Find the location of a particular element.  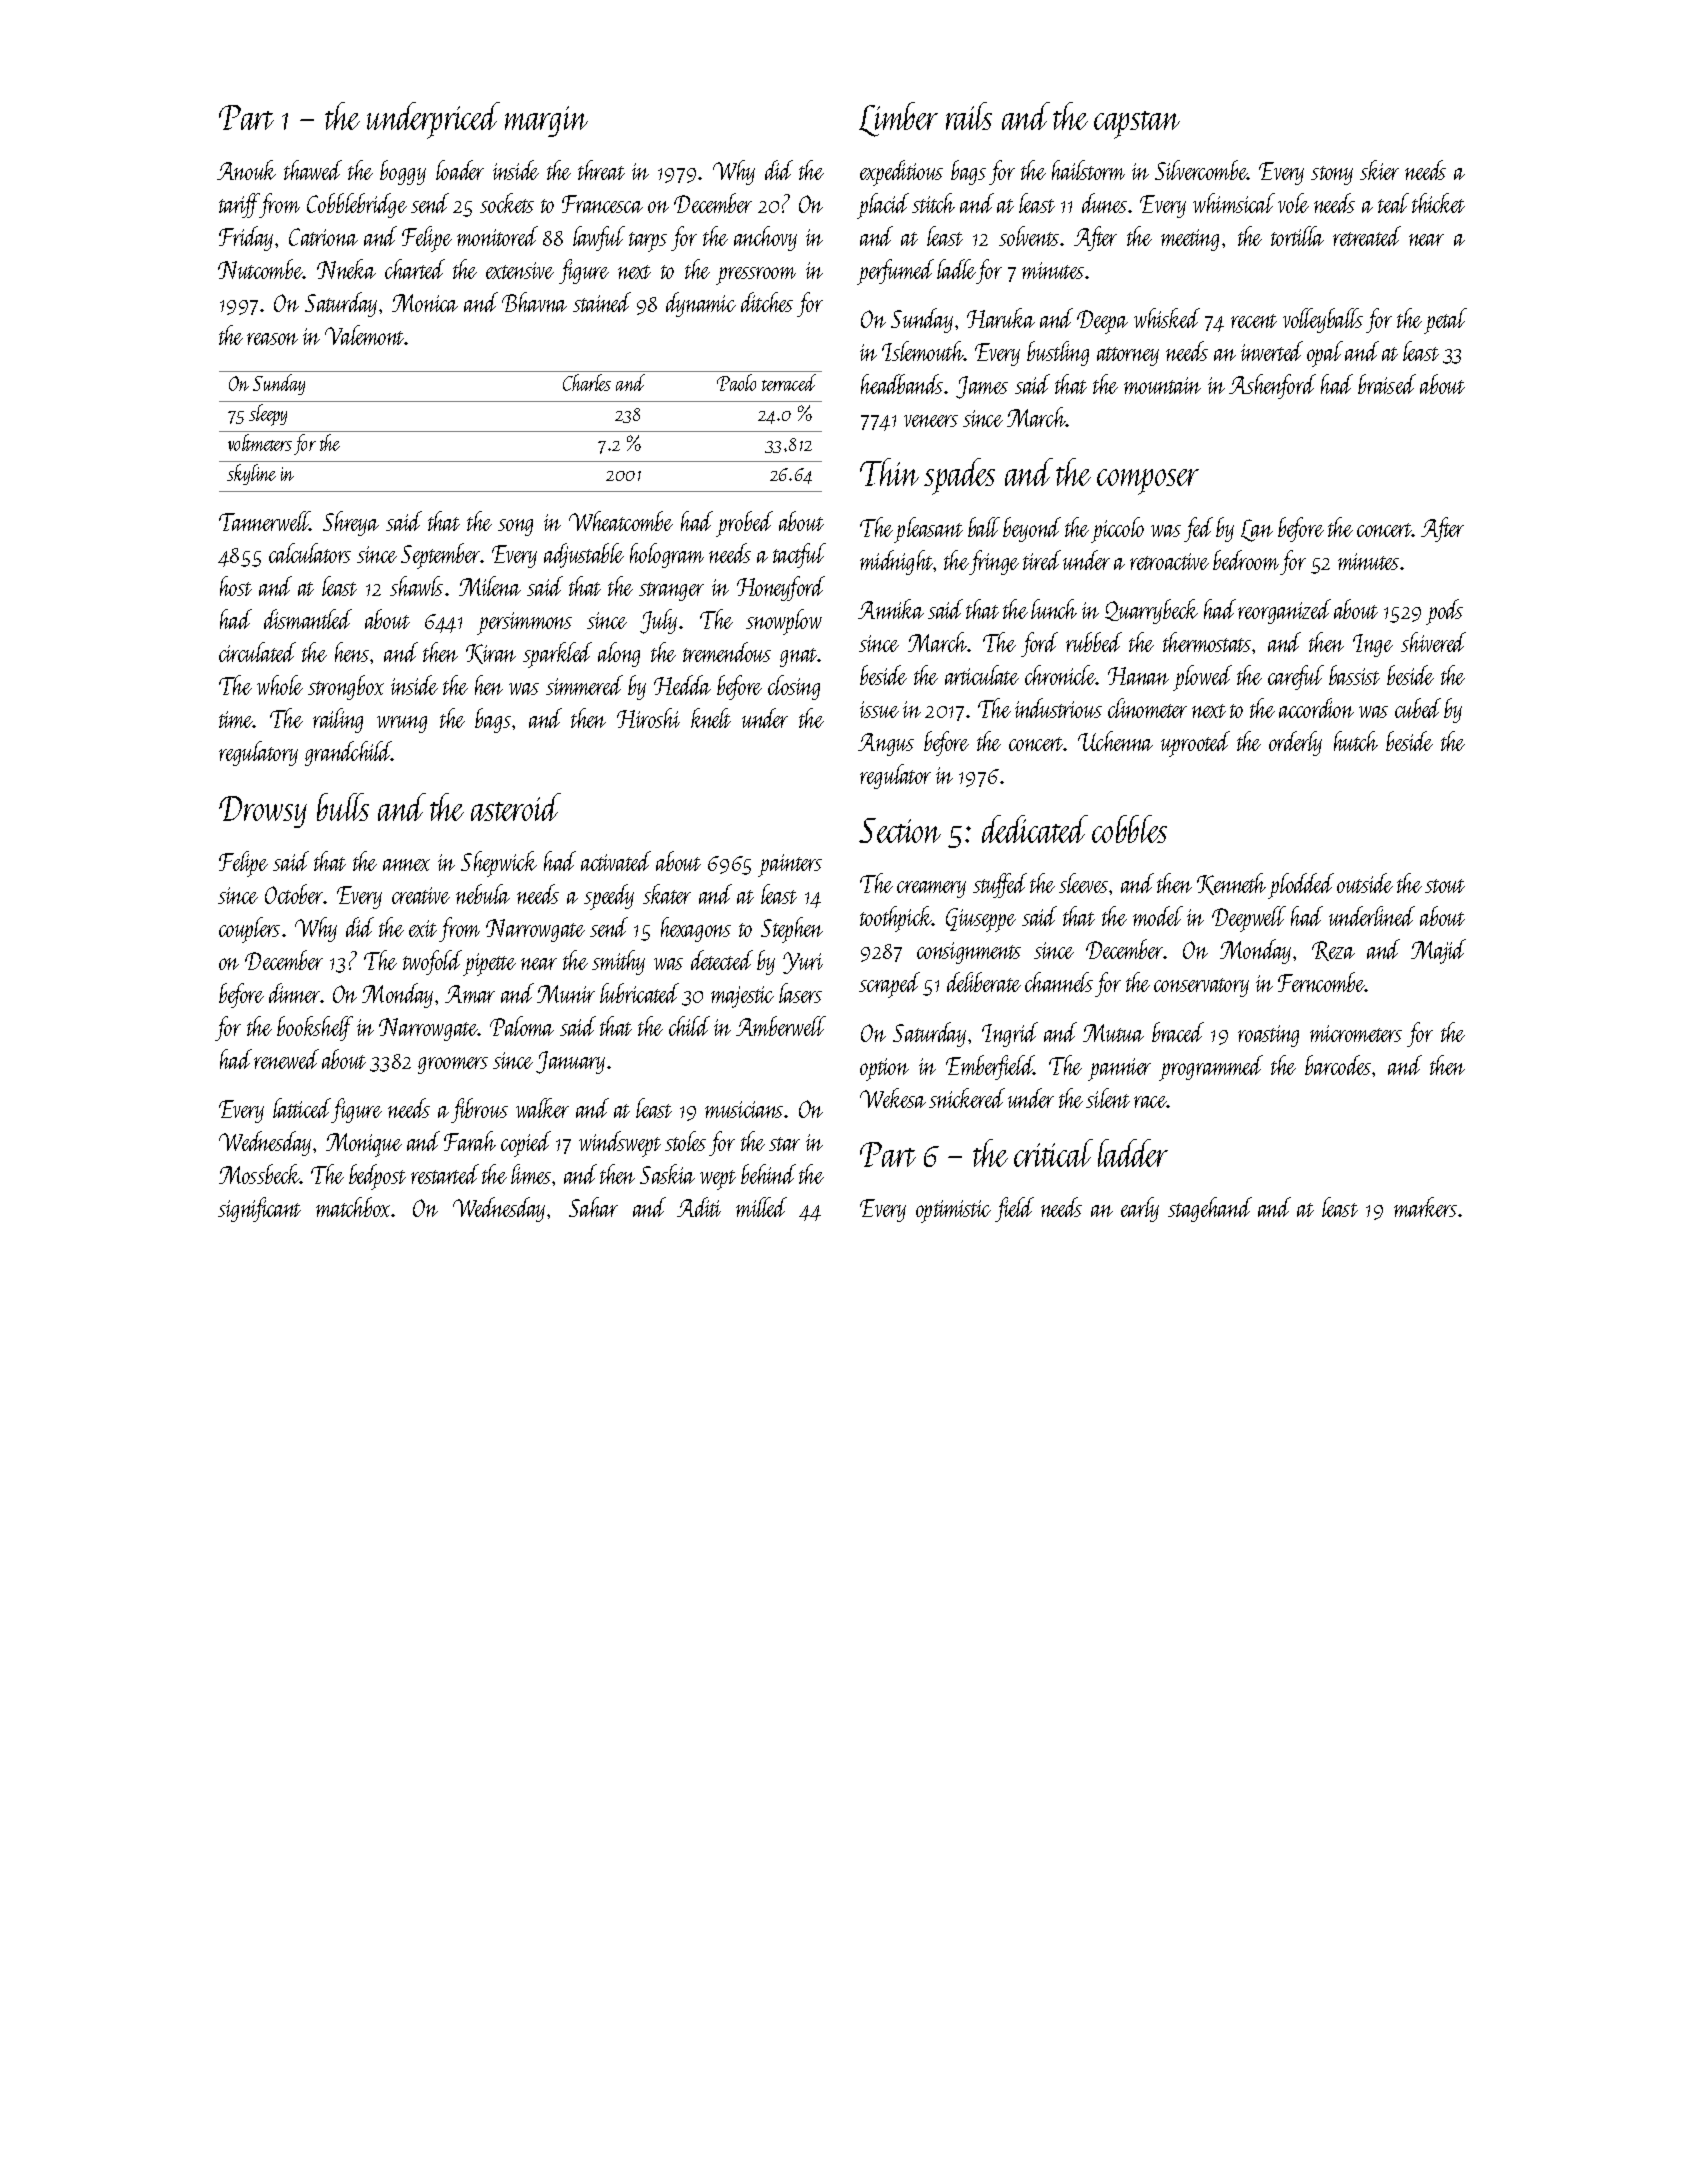

accordion is located at coordinates (1316, 708).
